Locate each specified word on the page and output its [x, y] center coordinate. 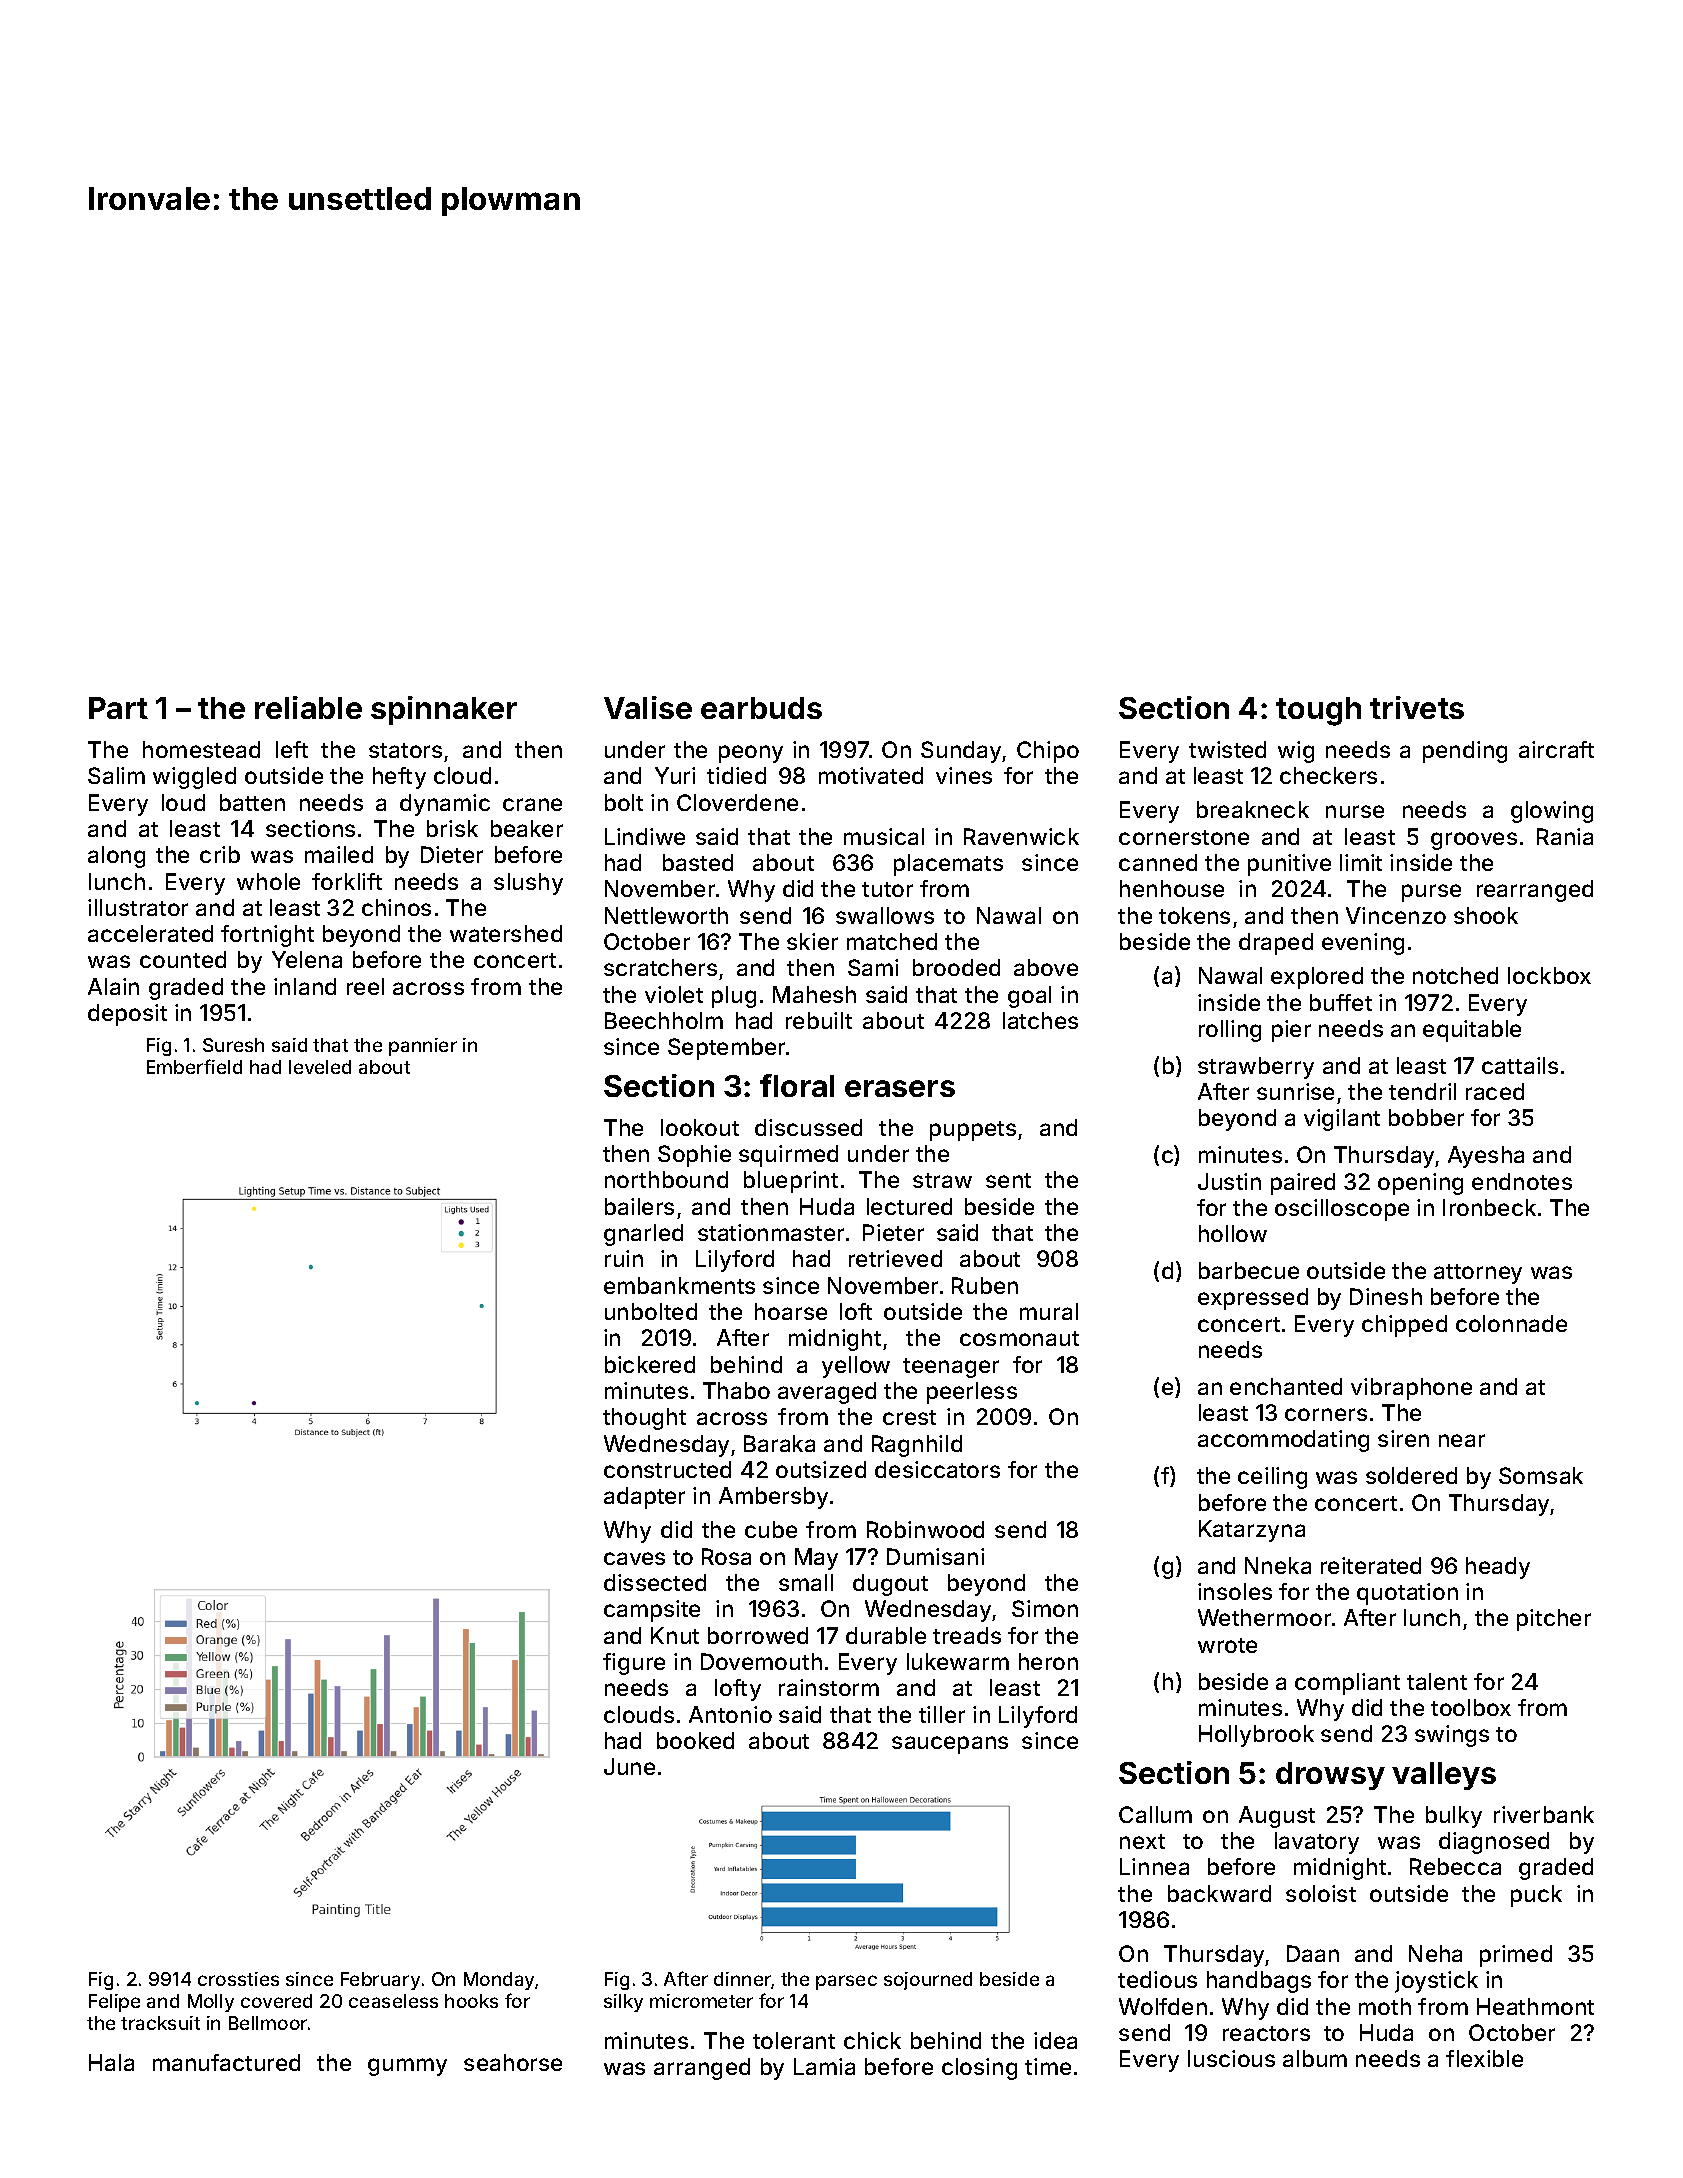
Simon [1045, 1608]
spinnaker [444, 710]
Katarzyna [1252, 1531]
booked [695, 1740]
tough [1318, 711]
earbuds [761, 708]
